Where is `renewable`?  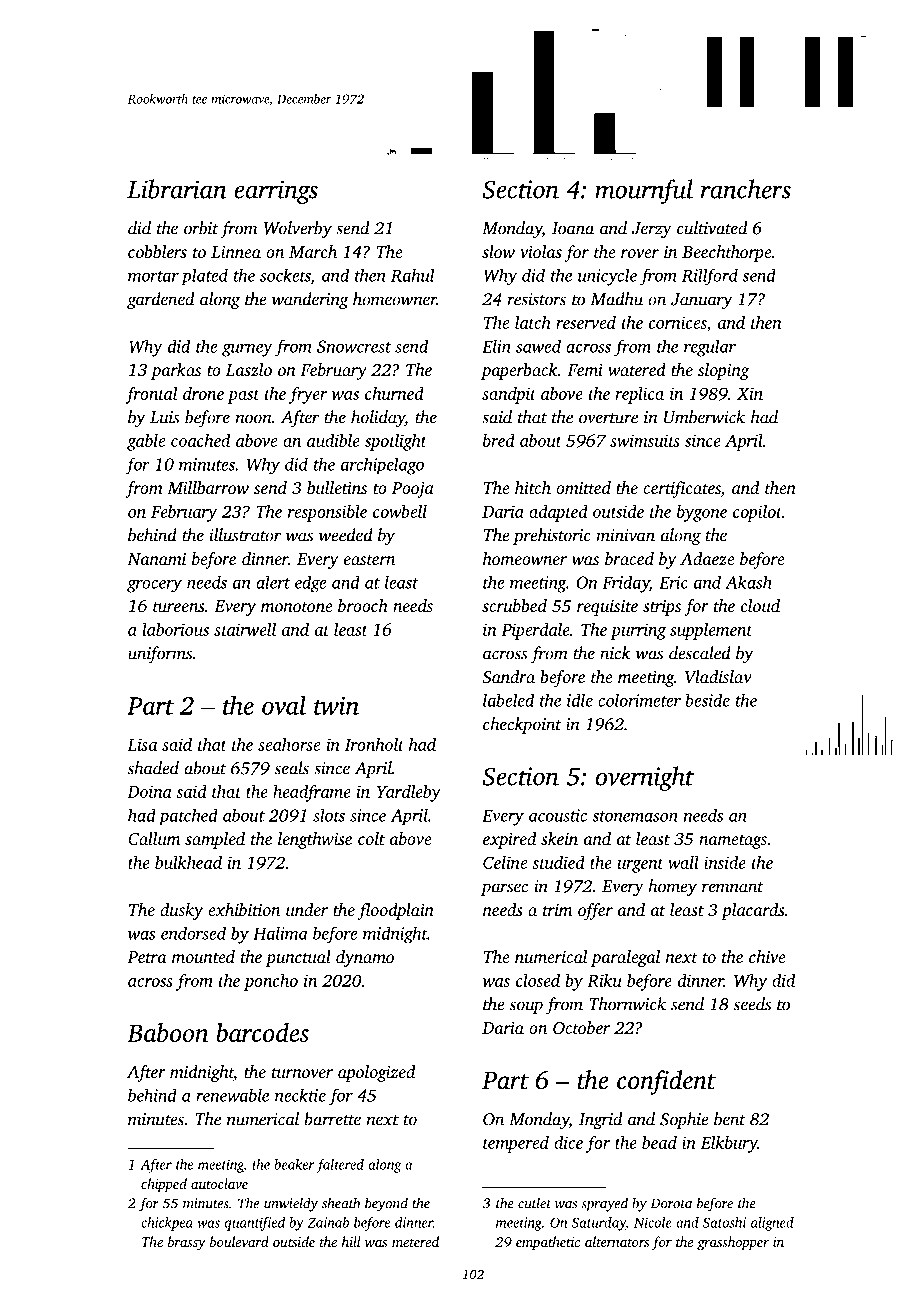
renewable is located at coordinates (232, 1095).
